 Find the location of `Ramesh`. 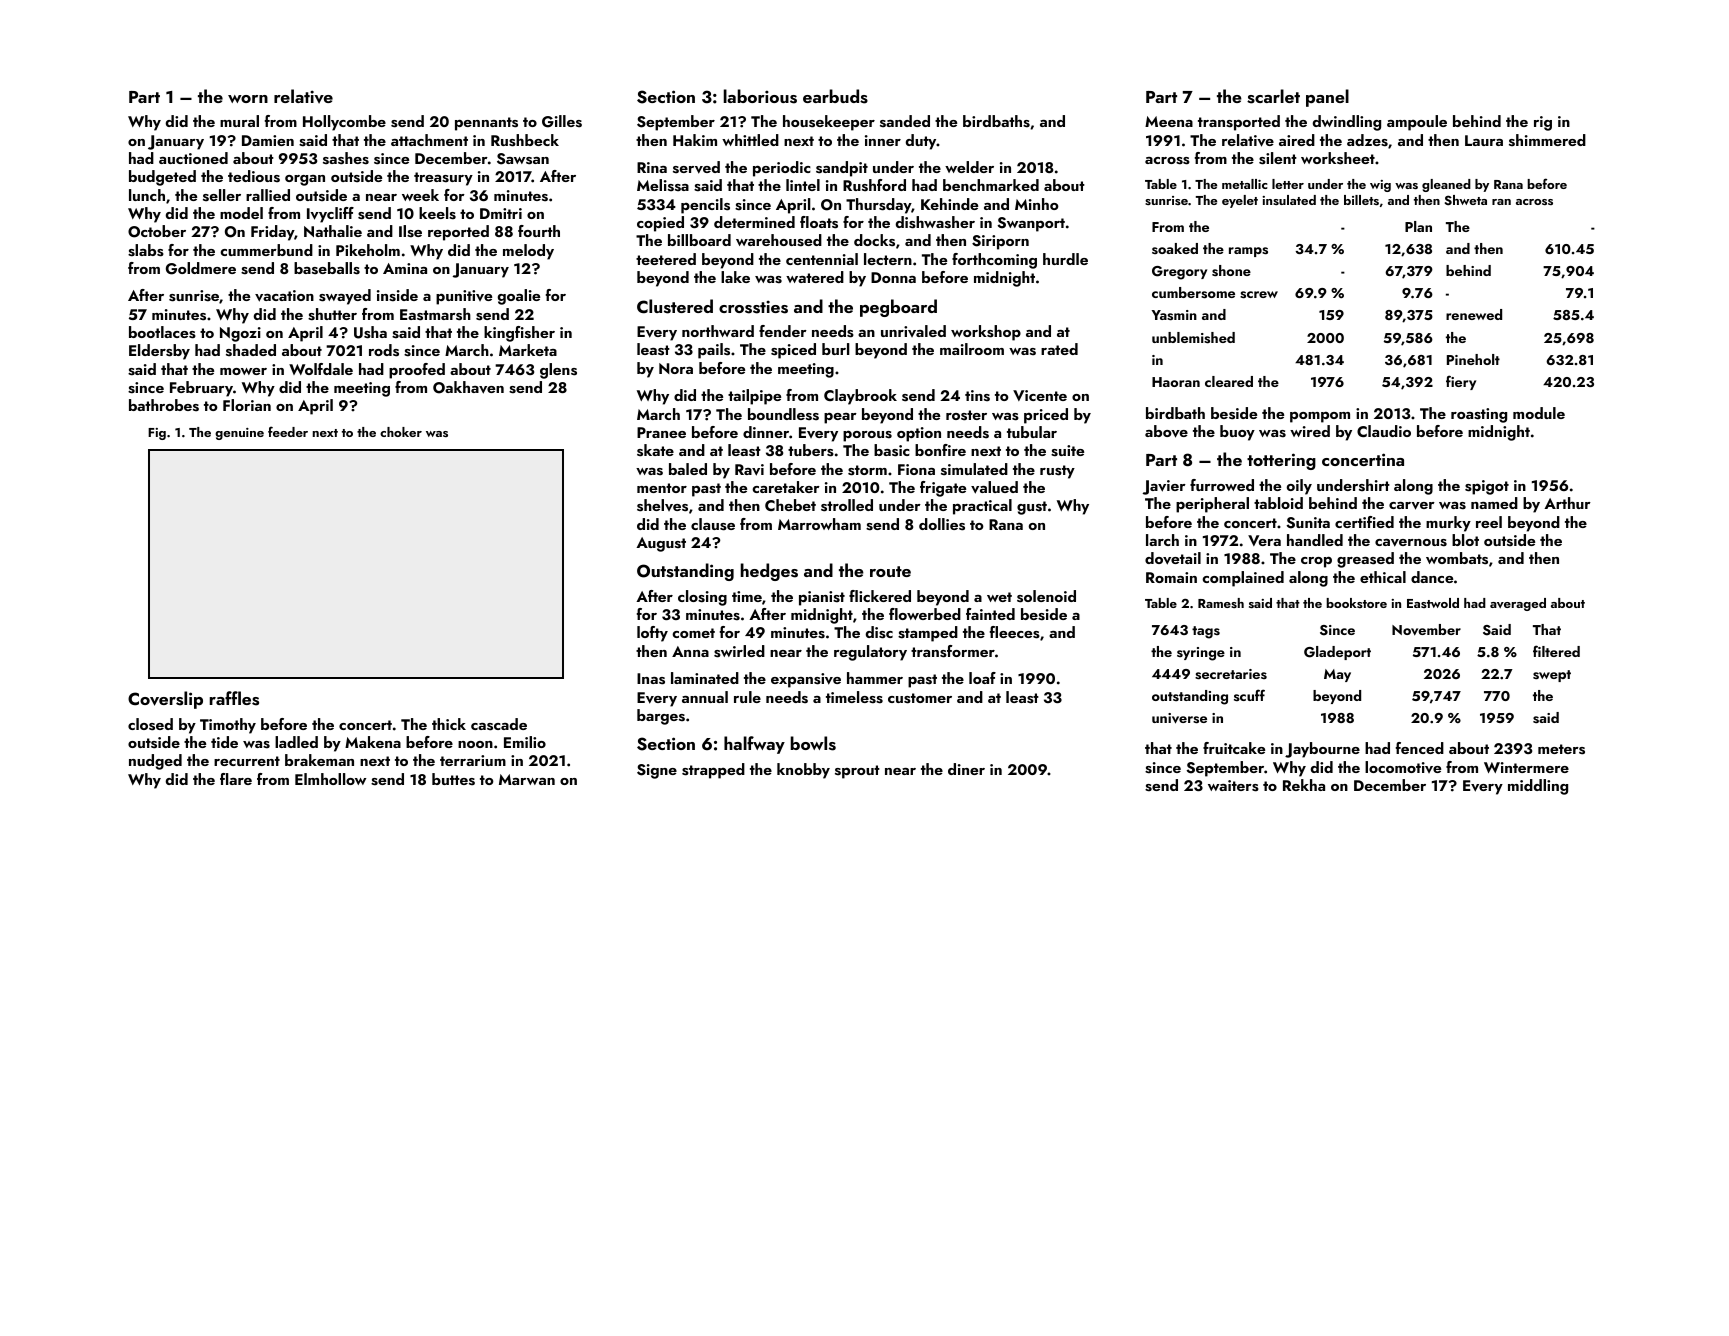

Ramesh is located at coordinates (1221, 603).
